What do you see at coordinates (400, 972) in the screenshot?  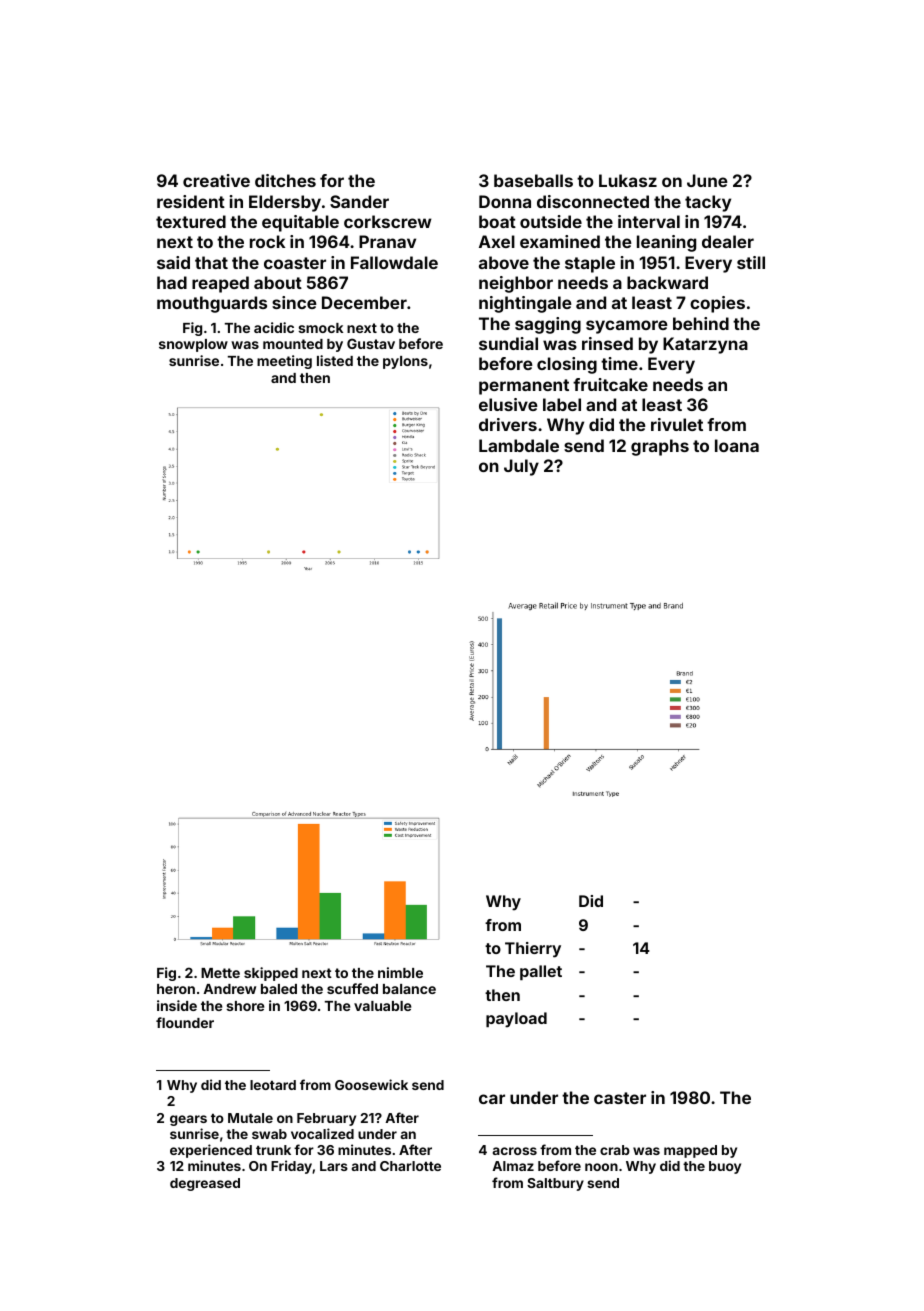 I see `nimble` at bounding box center [400, 972].
